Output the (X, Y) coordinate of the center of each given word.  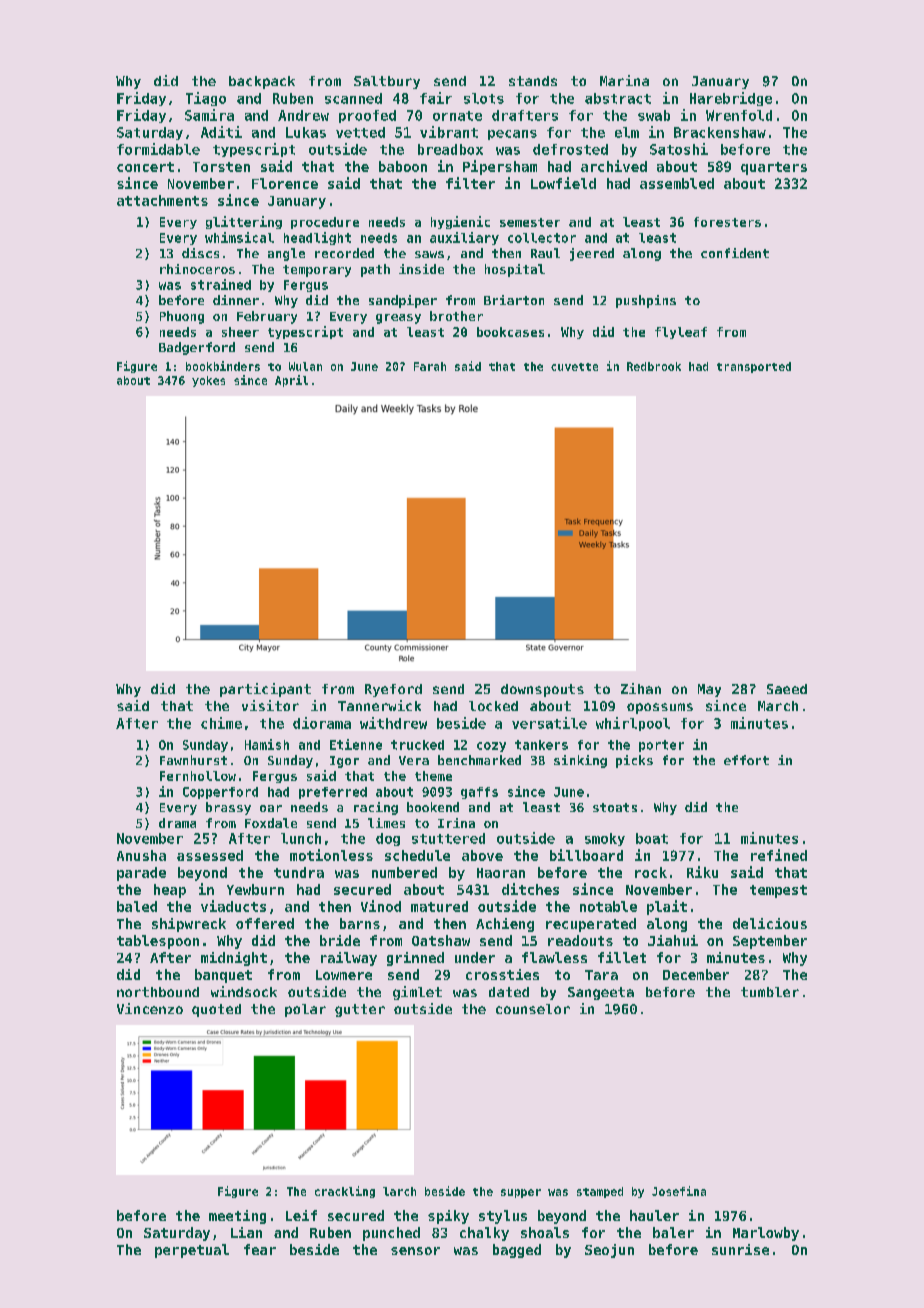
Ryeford (393, 690)
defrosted (570, 149)
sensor (415, 1251)
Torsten (221, 167)
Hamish (267, 744)
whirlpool (633, 724)
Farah (430, 366)
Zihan (641, 688)
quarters (774, 168)
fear (260, 1249)
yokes (208, 381)
